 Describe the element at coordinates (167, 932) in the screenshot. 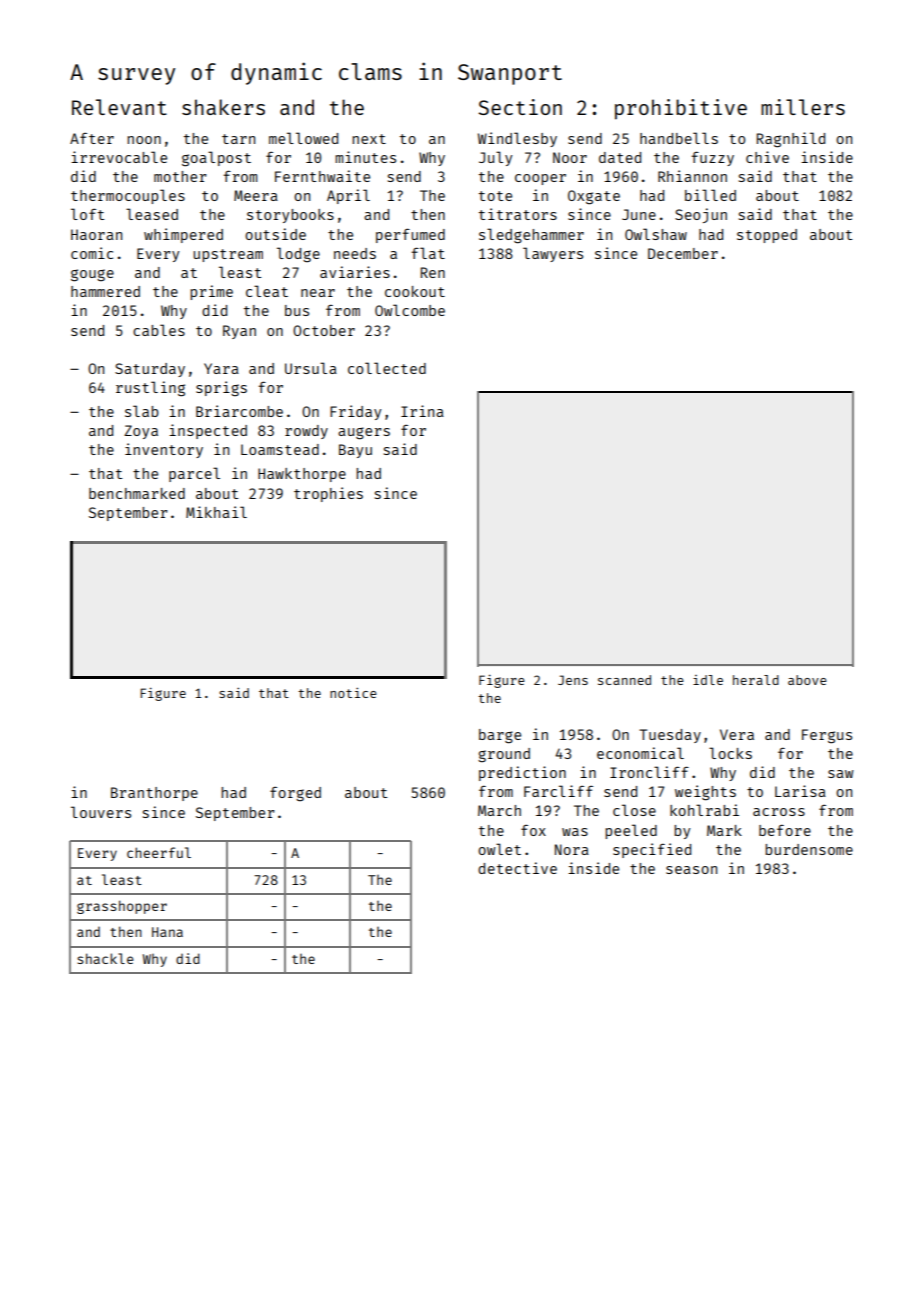

I see `Hana` at that location.
